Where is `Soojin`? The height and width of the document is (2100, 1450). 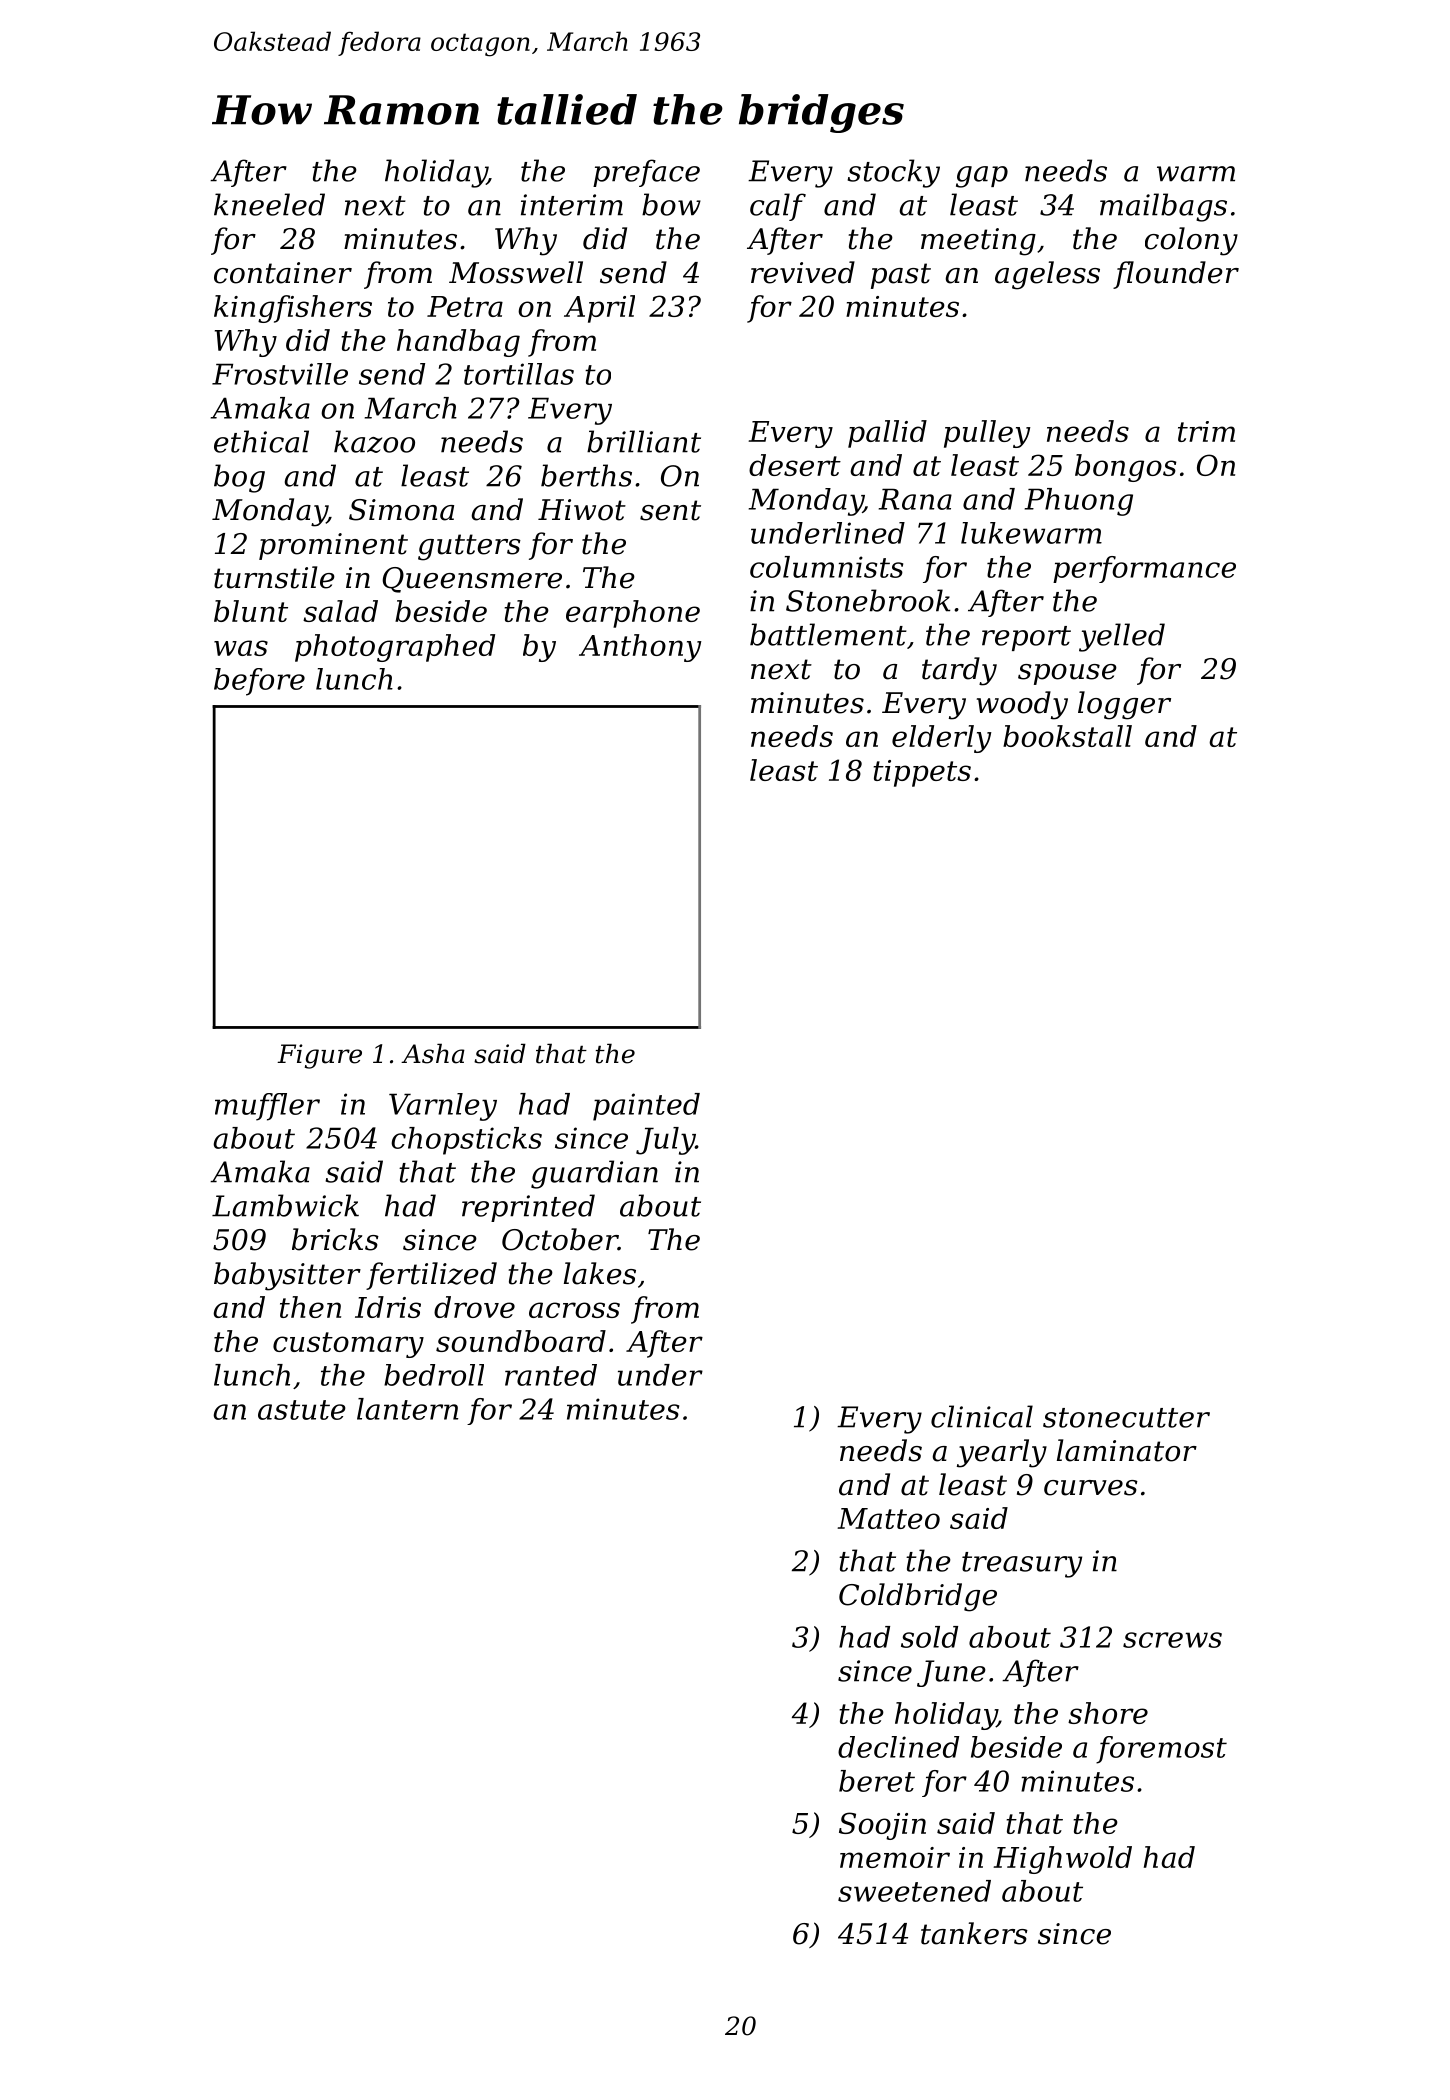
Soojin is located at coordinates (882, 1826).
